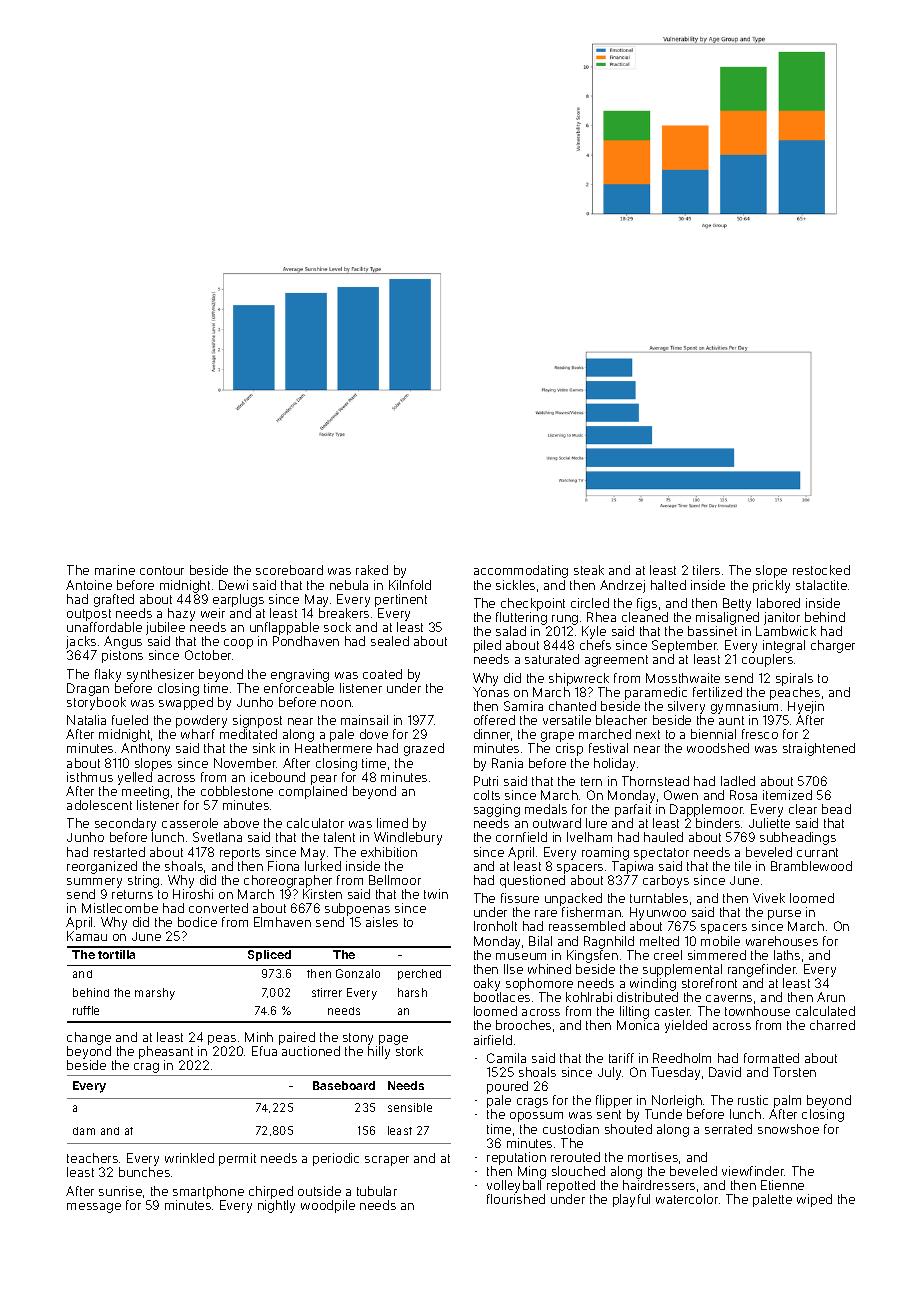 This image has height=1308, width=924. I want to click on itemized, so click(787, 795).
